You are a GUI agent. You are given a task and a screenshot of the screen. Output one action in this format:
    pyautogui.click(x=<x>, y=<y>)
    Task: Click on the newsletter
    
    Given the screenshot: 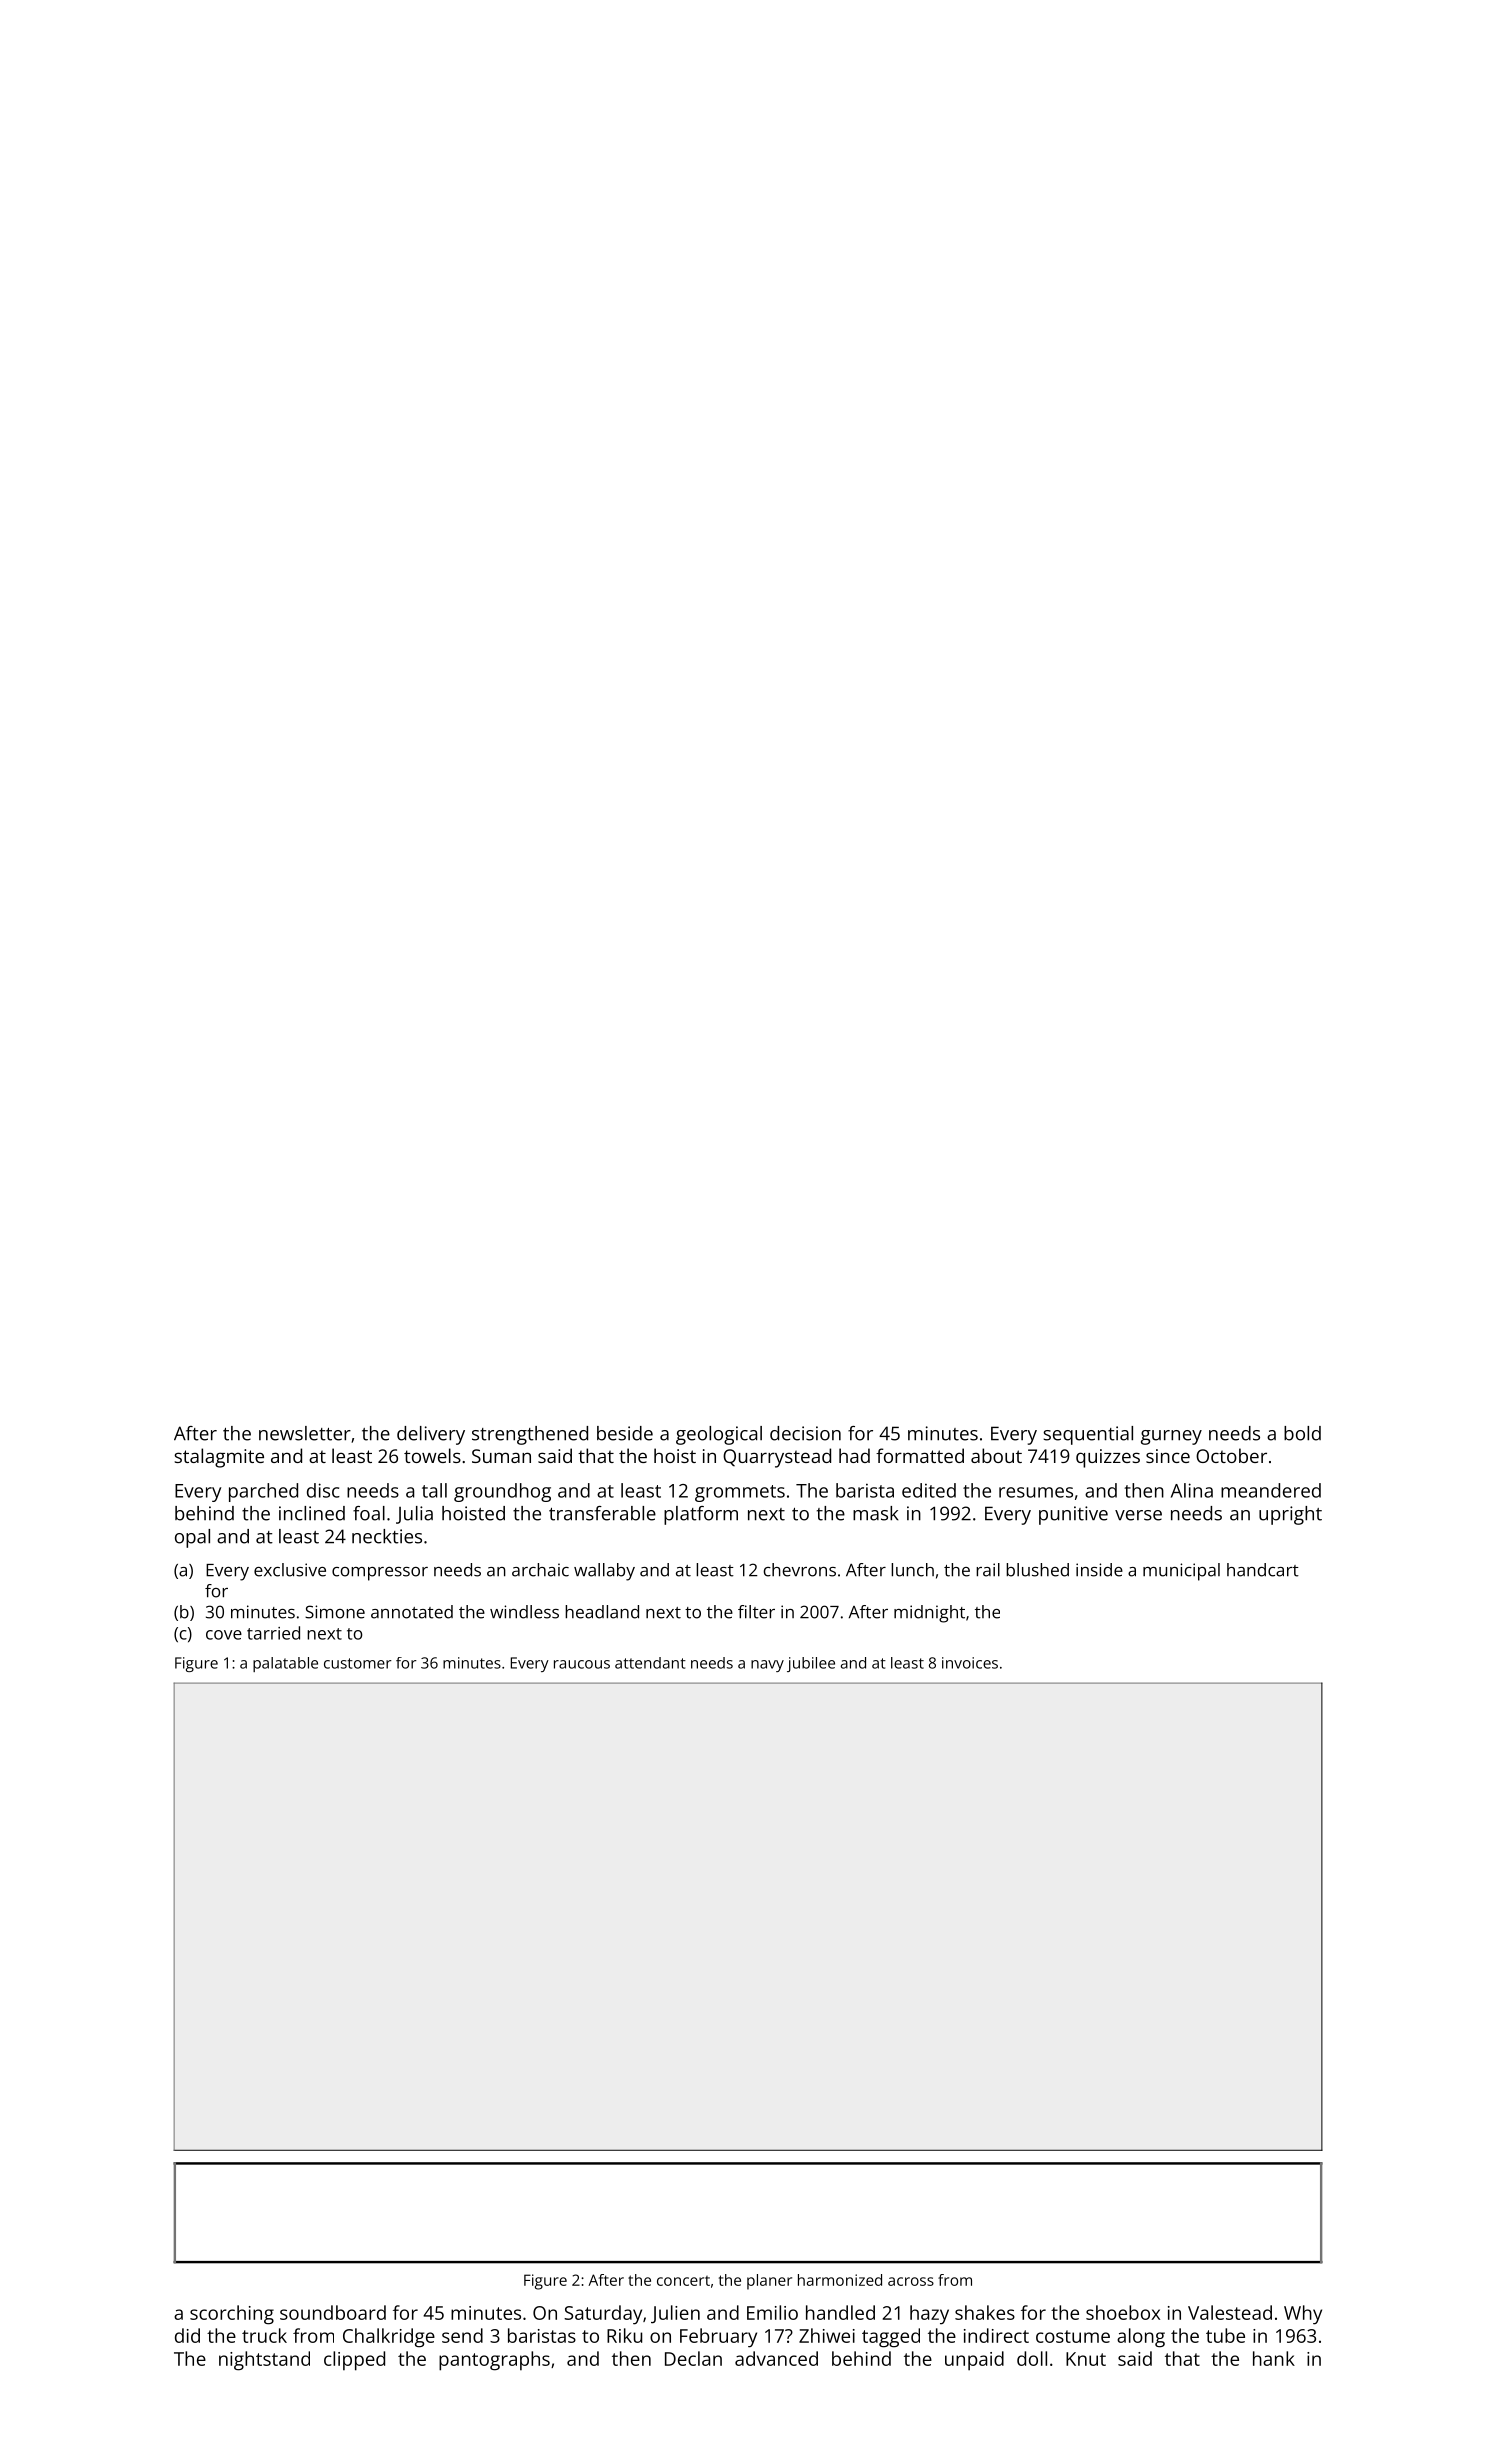 What is the action you would take?
    pyautogui.click(x=305, y=1433)
